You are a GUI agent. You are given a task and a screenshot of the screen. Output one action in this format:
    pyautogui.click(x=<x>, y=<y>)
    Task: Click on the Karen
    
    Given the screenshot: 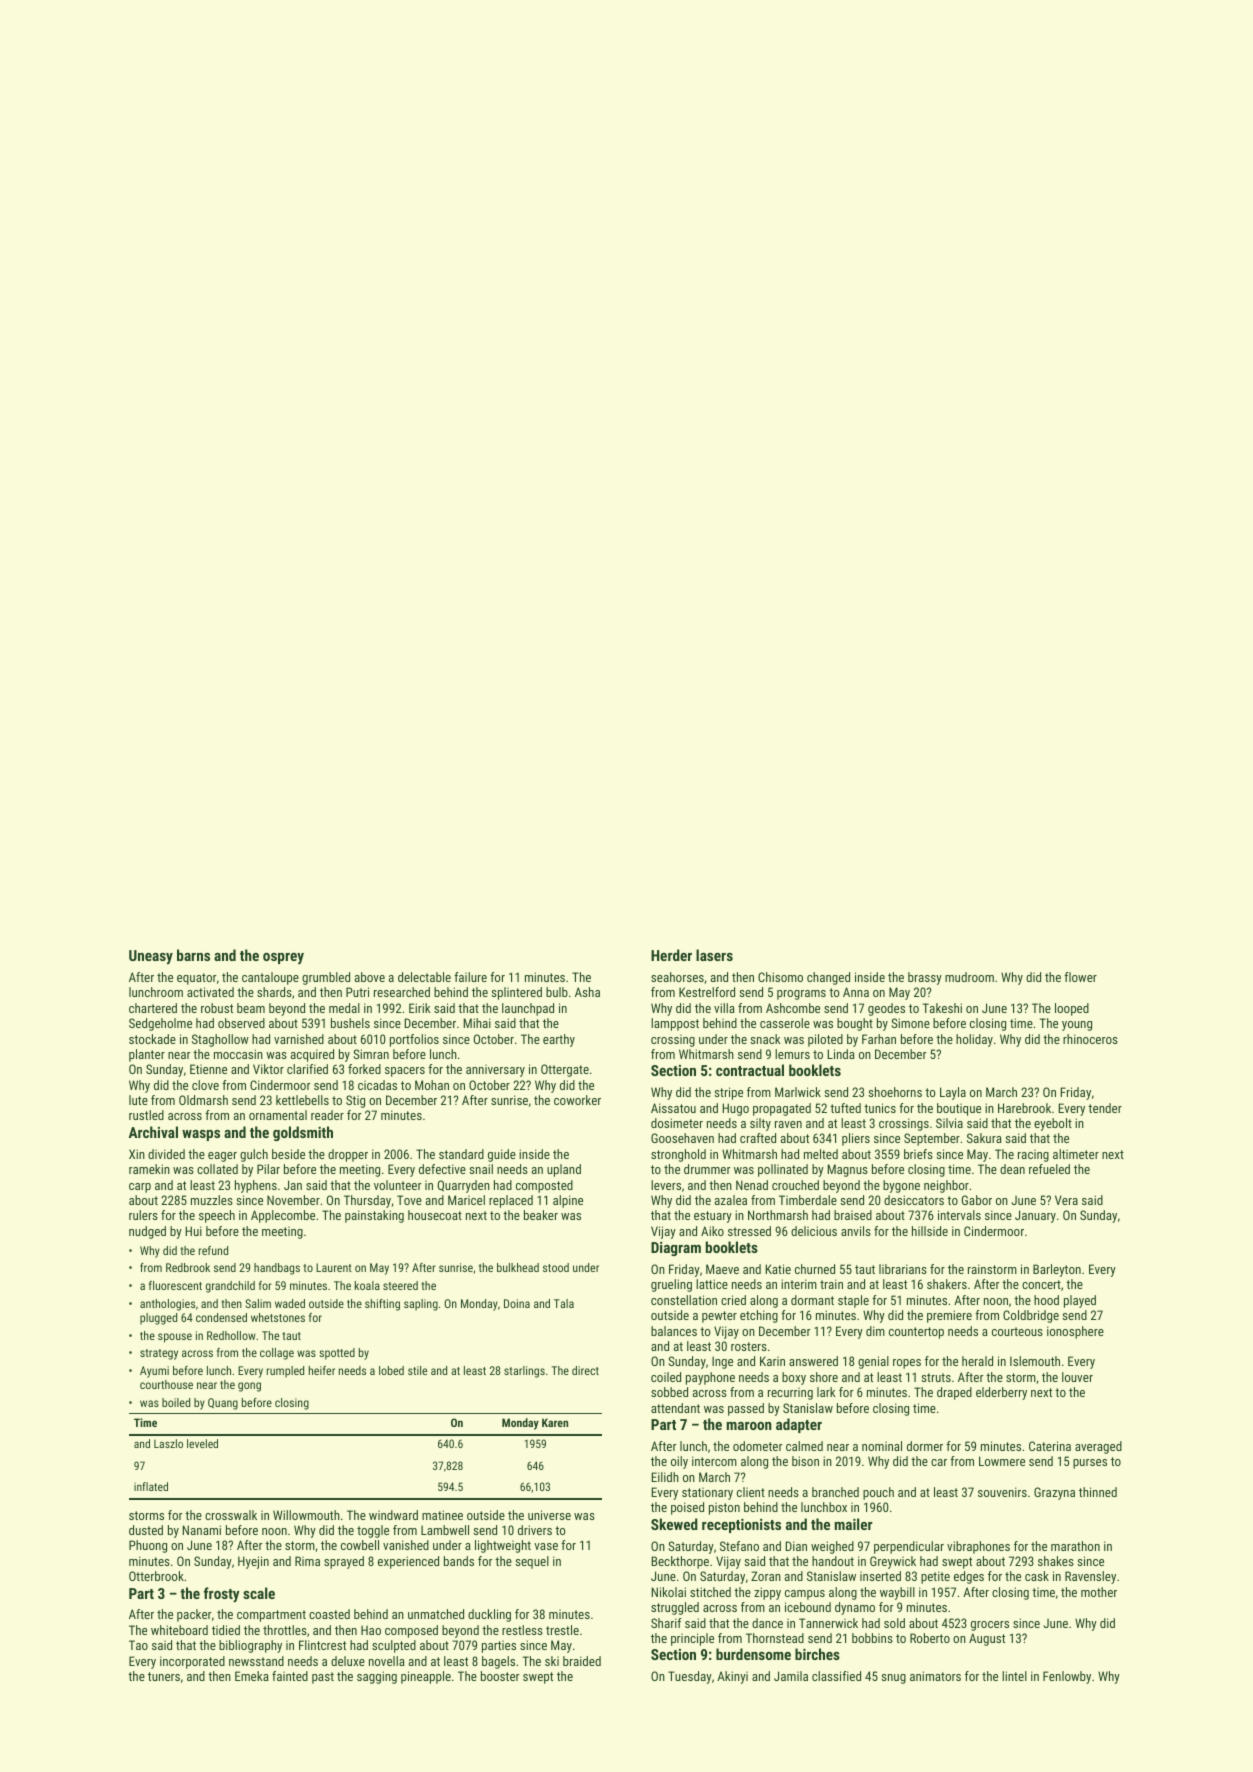 What is the action you would take?
    pyautogui.click(x=555, y=1422)
